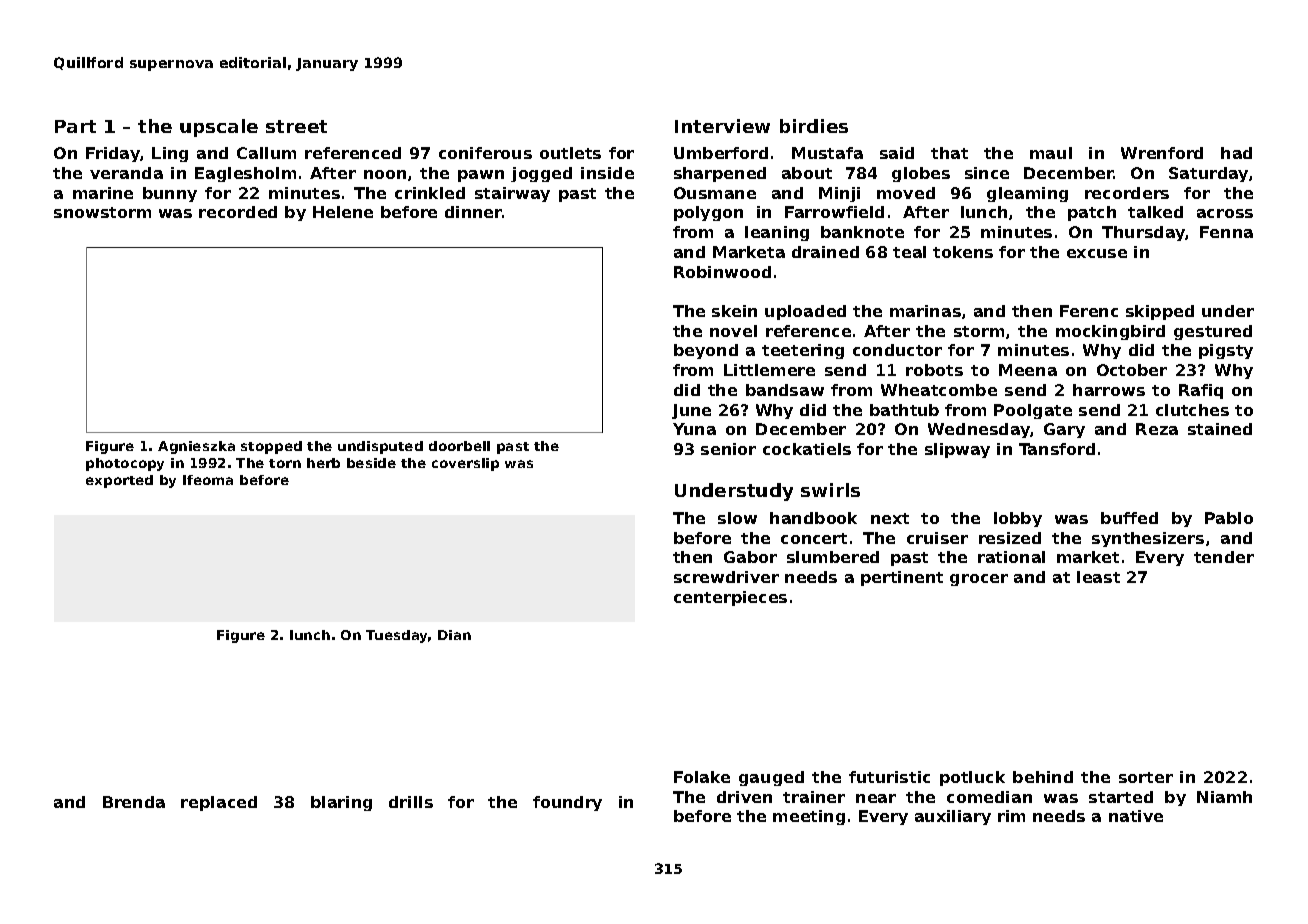  I want to click on Interview, so click(722, 126).
